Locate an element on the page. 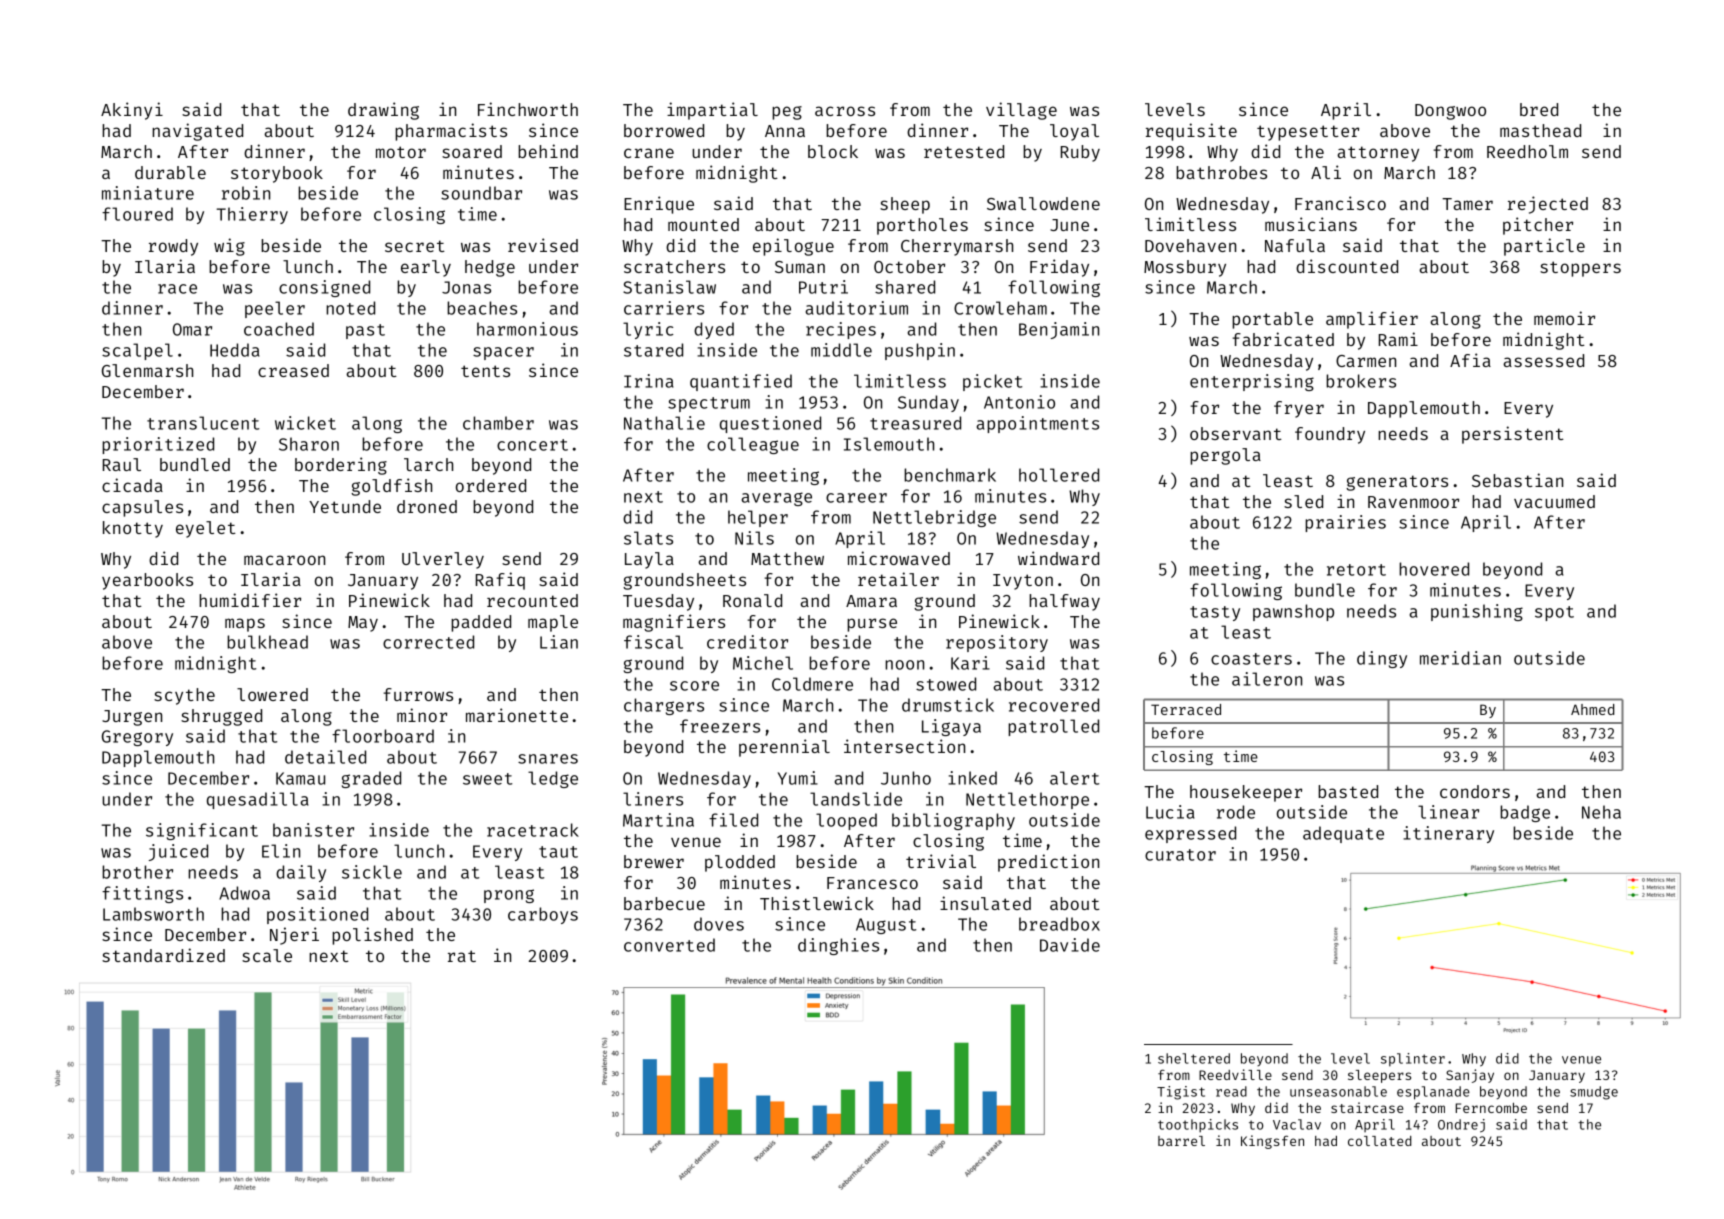  Junho is located at coordinates (906, 778).
